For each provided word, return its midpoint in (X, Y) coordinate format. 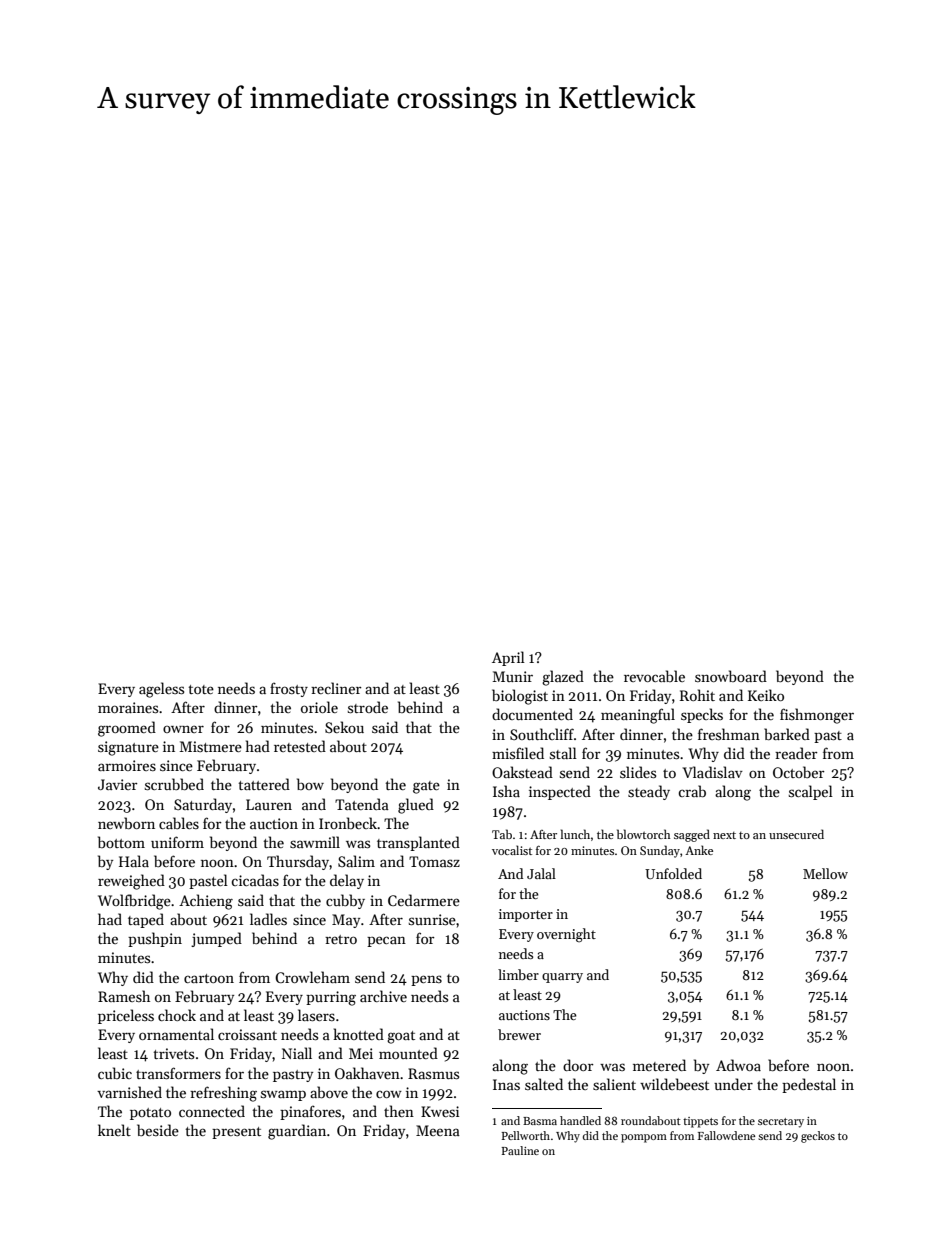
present (236, 1133)
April (508, 658)
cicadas (255, 880)
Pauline (520, 1150)
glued (416, 806)
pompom (644, 1138)
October (799, 772)
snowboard (731, 676)
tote (201, 689)
